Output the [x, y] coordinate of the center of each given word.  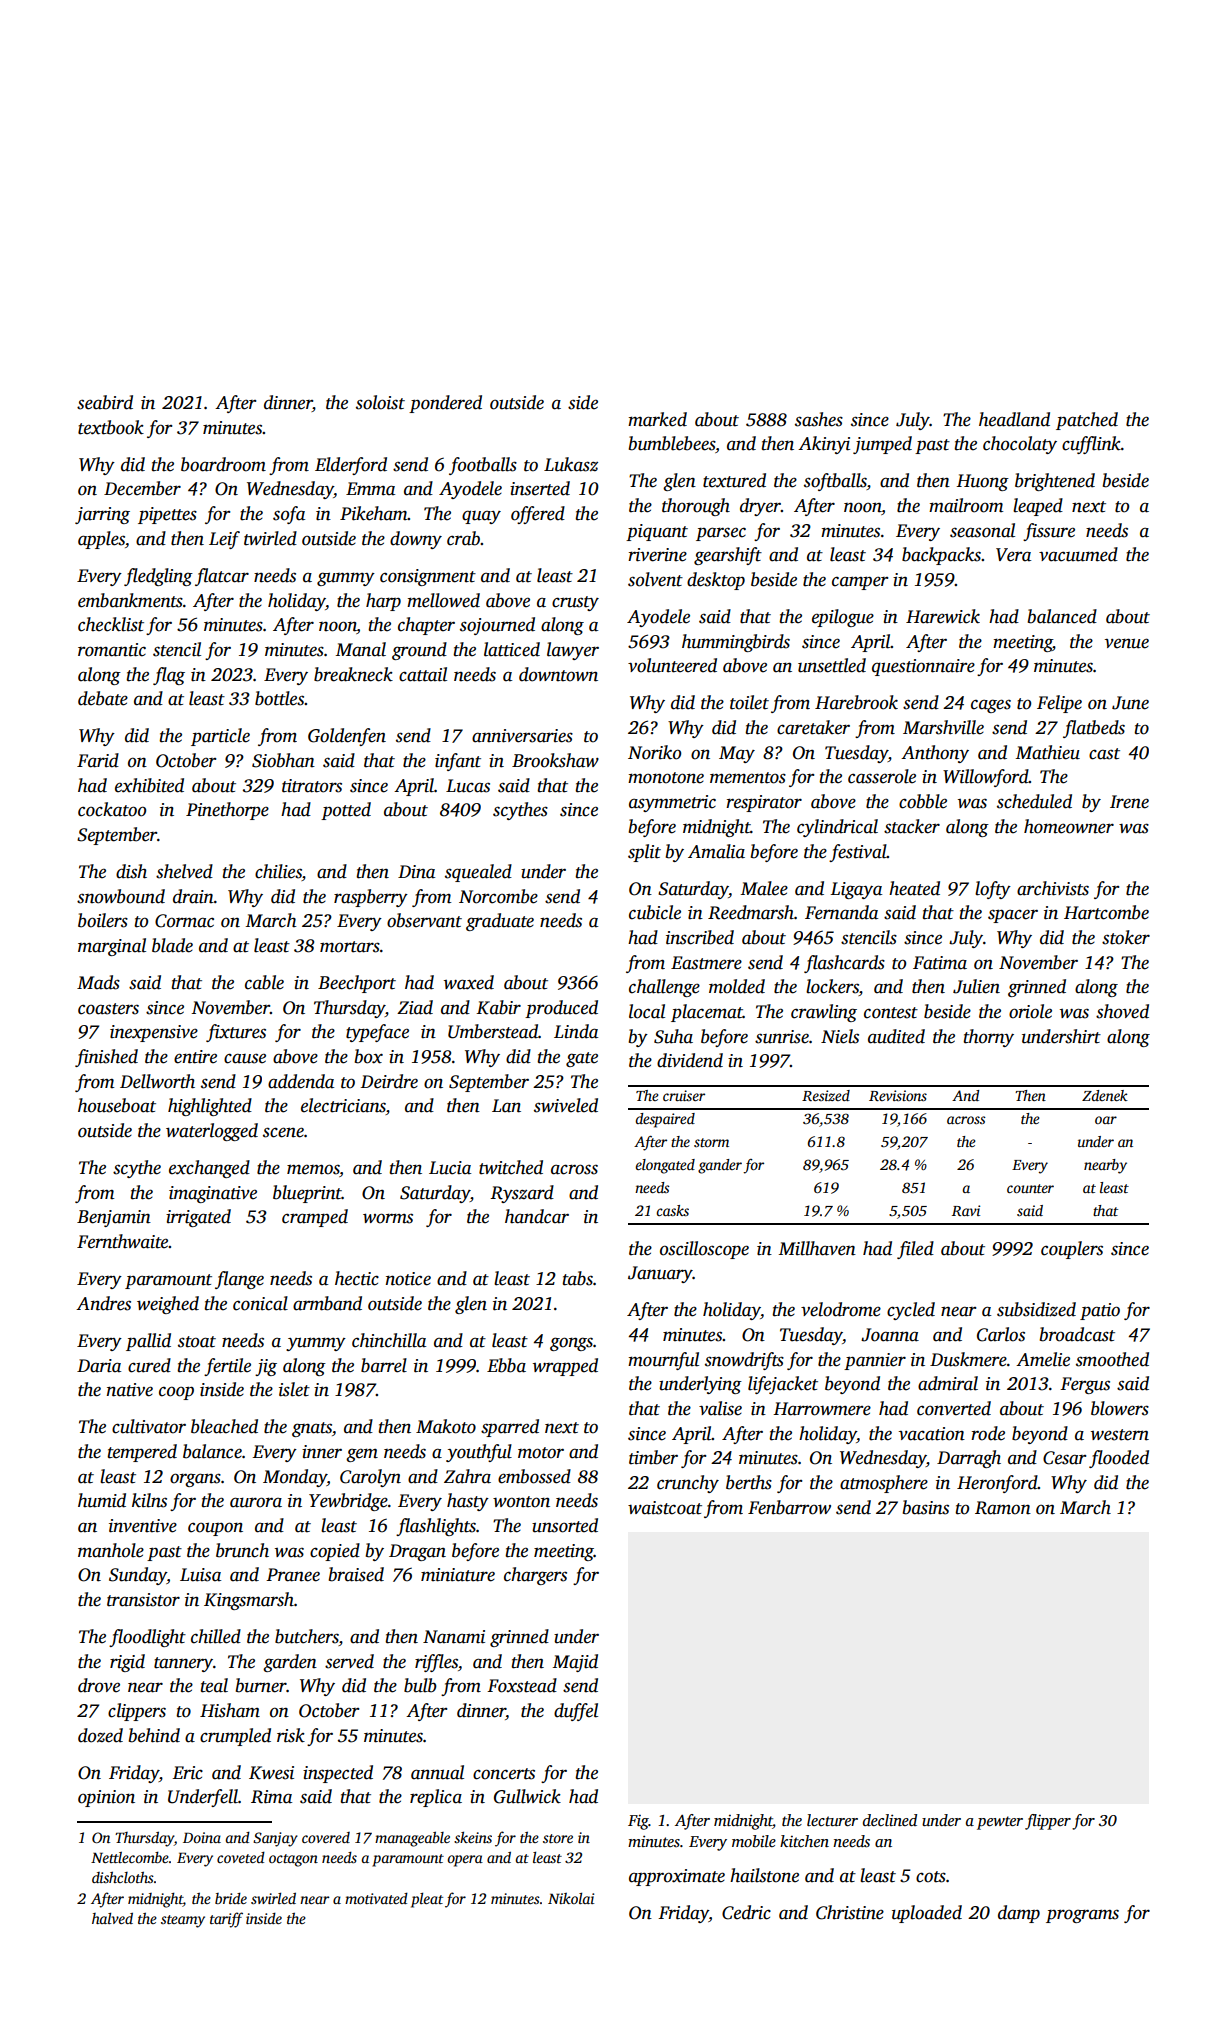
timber [653, 1457]
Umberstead [493, 1031]
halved [112, 1918]
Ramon [1003, 1508]
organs [195, 1480]
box [369, 1056]
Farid [98, 760]
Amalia [716, 851]
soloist [380, 402]
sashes [819, 419]
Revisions [898, 1095]
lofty [993, 890]
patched [1087, 421]
